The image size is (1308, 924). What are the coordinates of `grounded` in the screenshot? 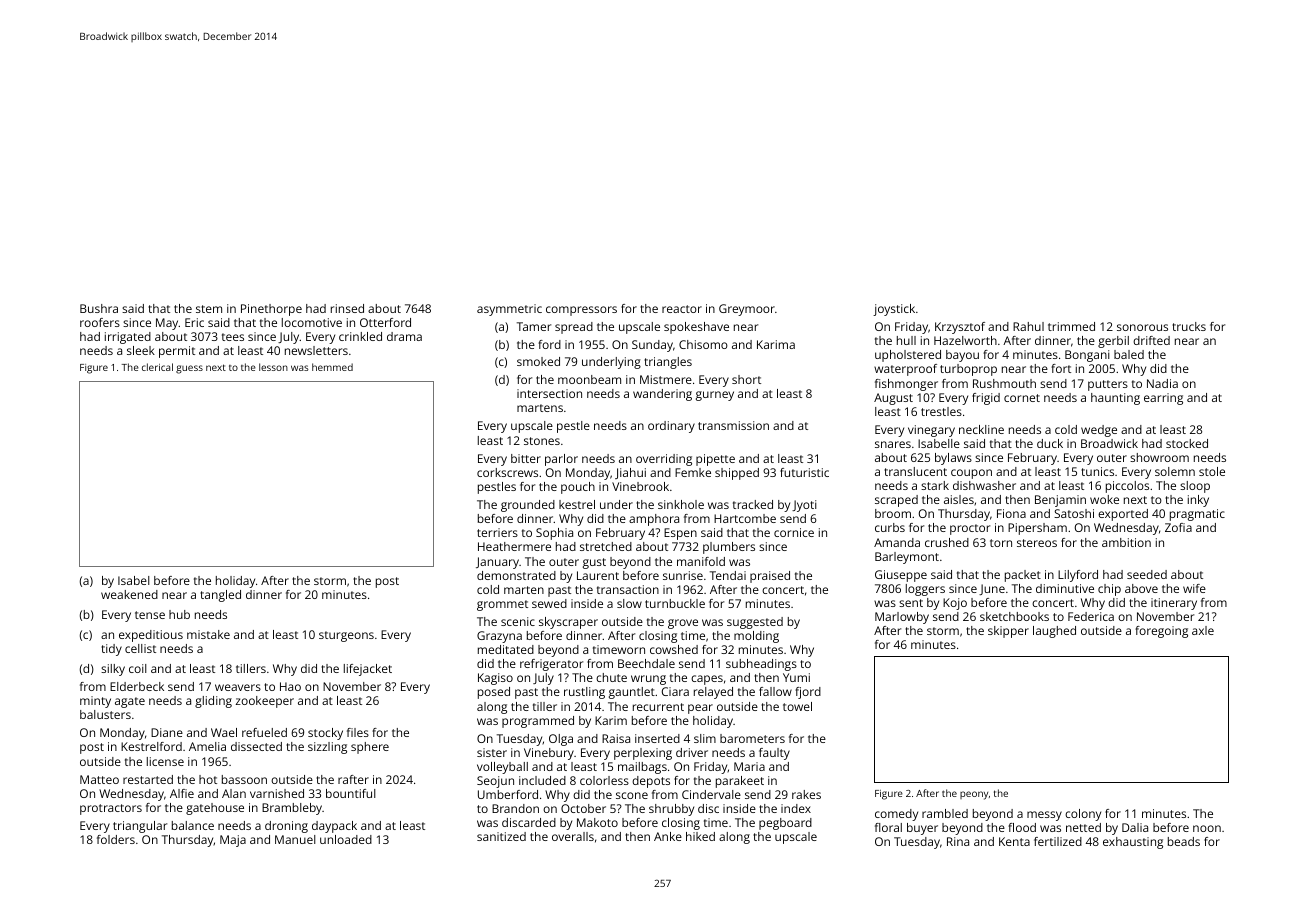 It's located at (528, 506).
